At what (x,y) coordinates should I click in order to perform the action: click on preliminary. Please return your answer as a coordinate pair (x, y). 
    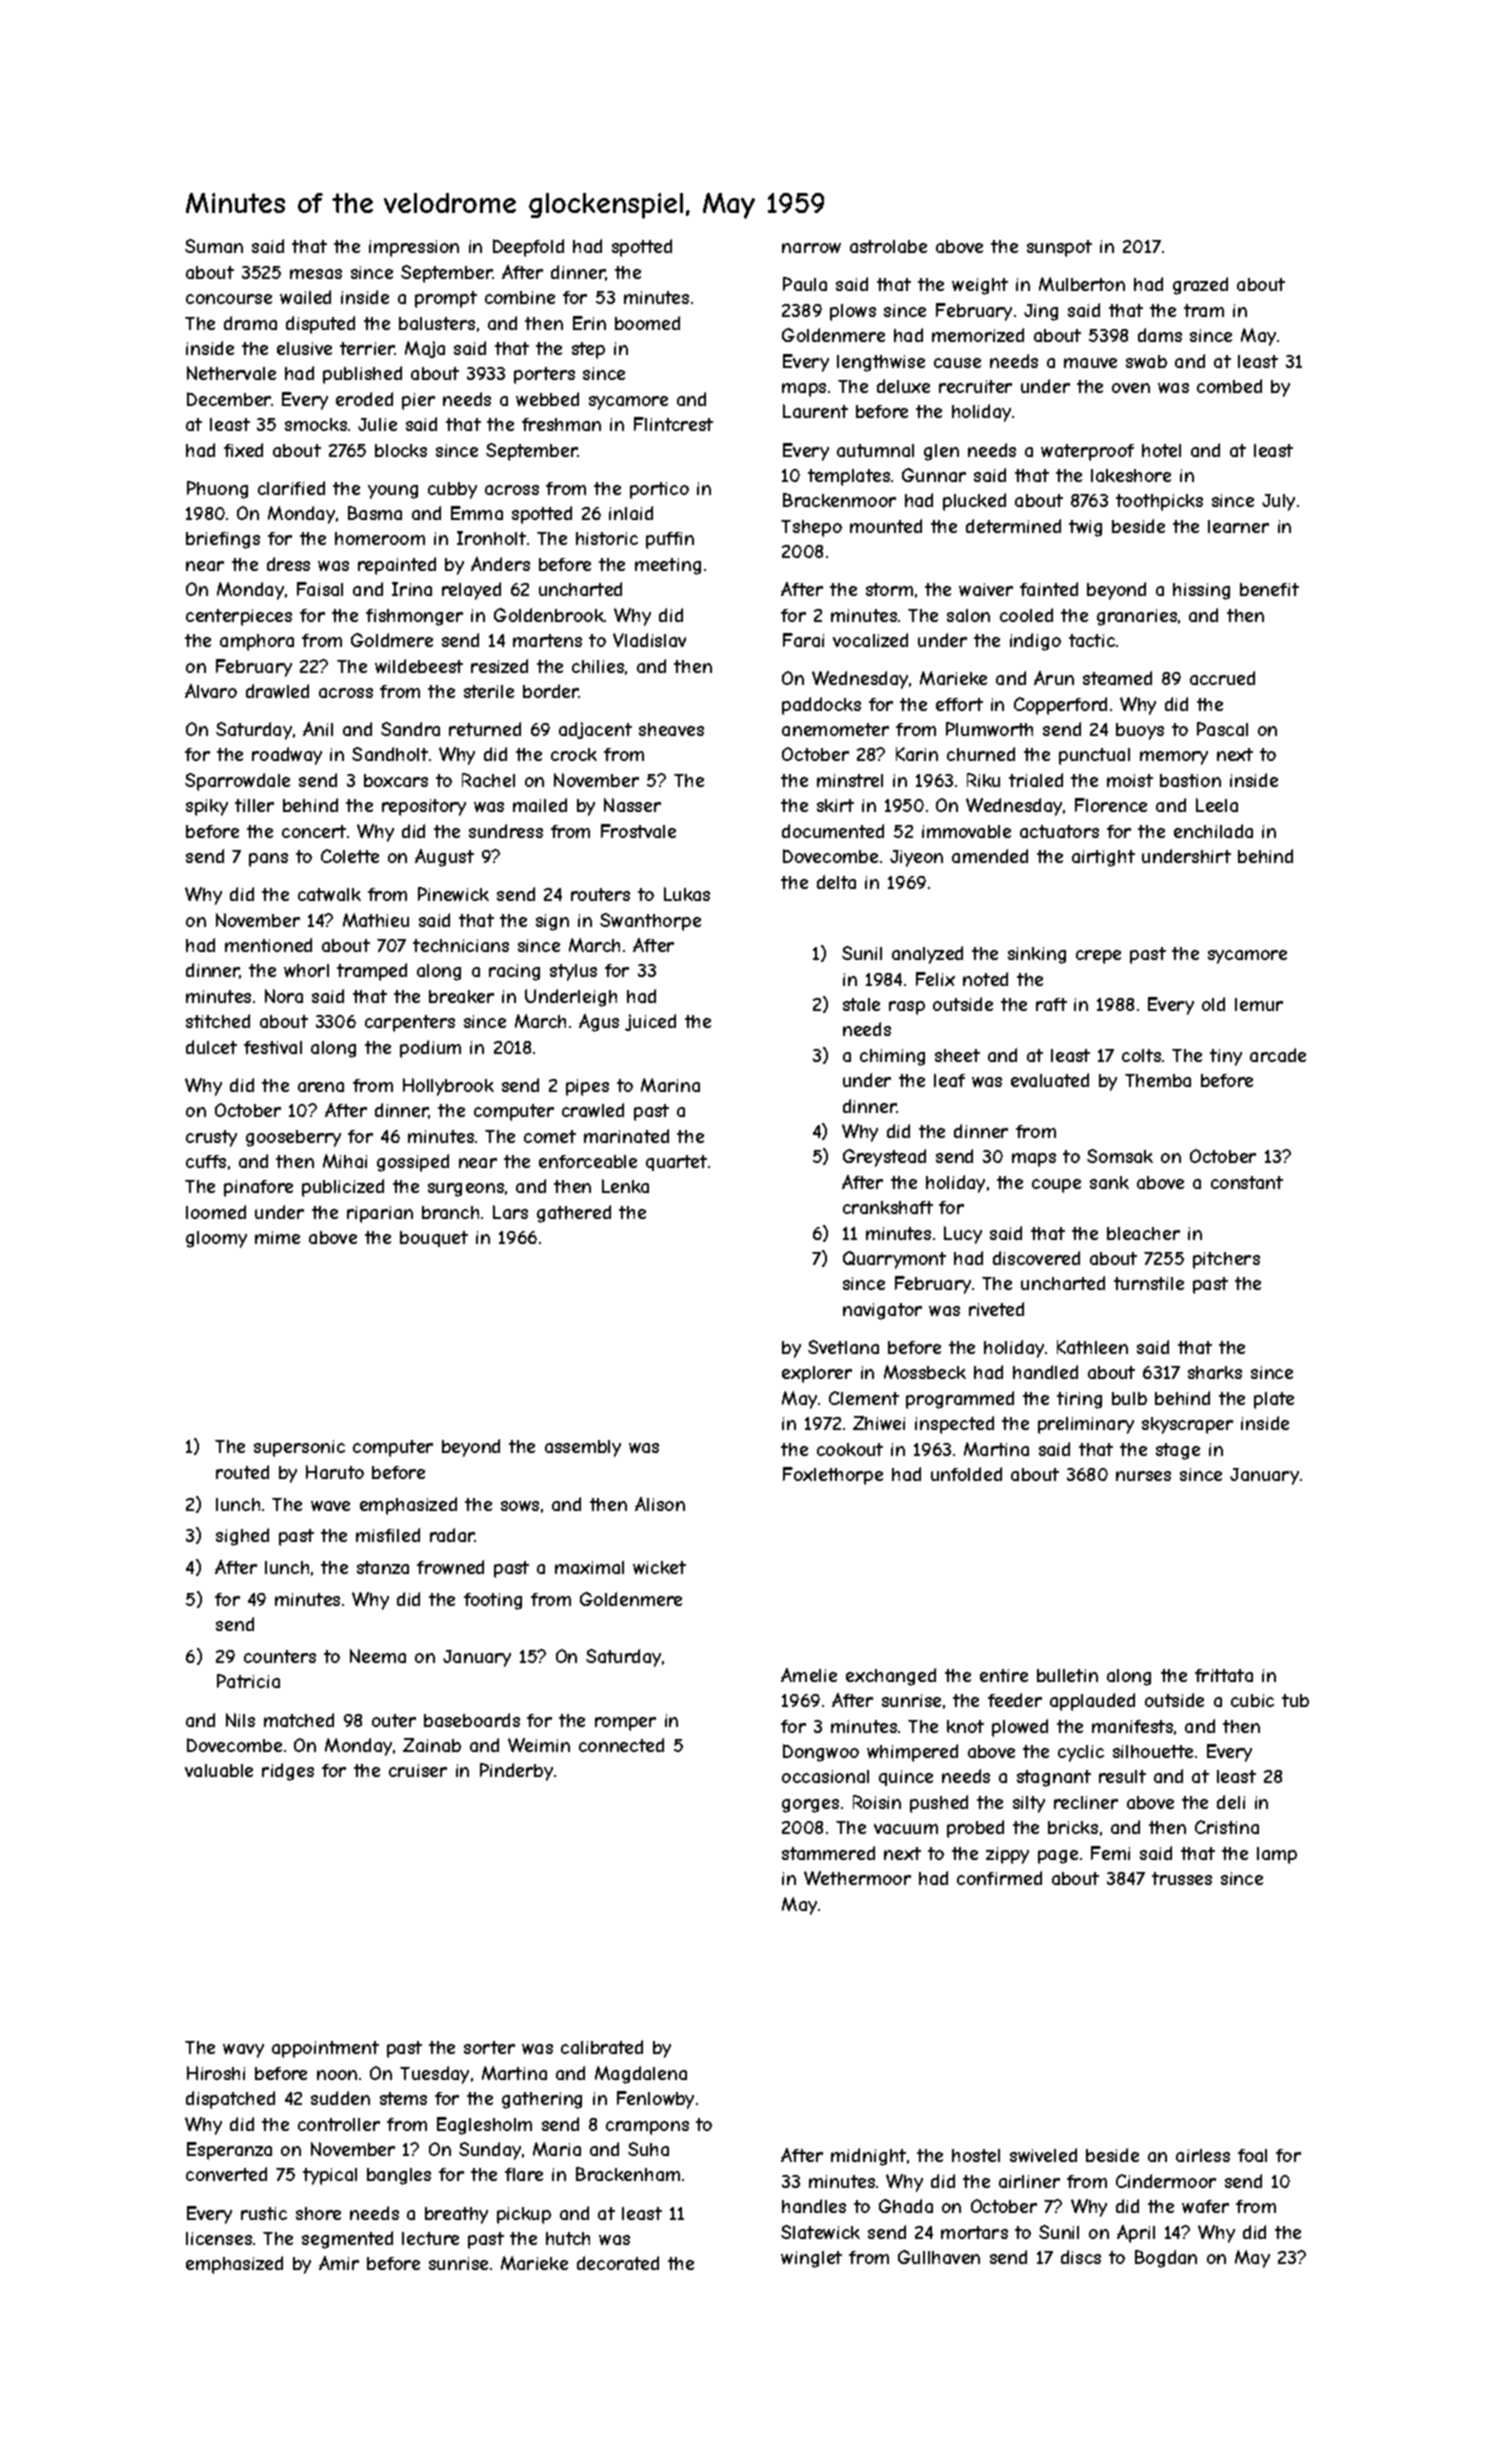
    Looking at the image, I should click on (1086, 1425).
